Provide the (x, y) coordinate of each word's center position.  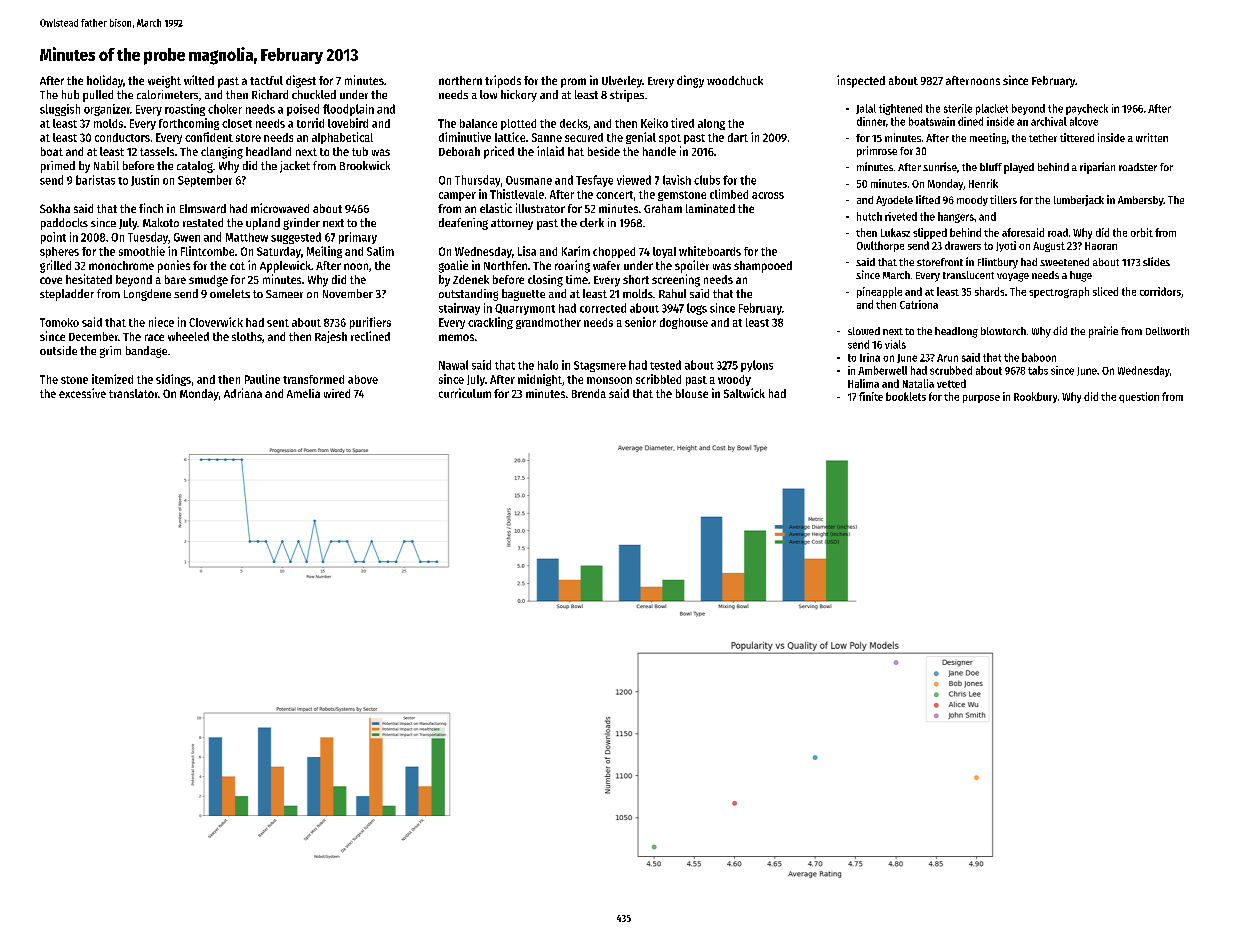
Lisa (527, 251)
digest (301, 81)
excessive (82, 393)
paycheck (1087, 109)
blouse (692, 393)
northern (460, 80)
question (1139, 397)
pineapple (879, 292)
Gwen (187, 237)
